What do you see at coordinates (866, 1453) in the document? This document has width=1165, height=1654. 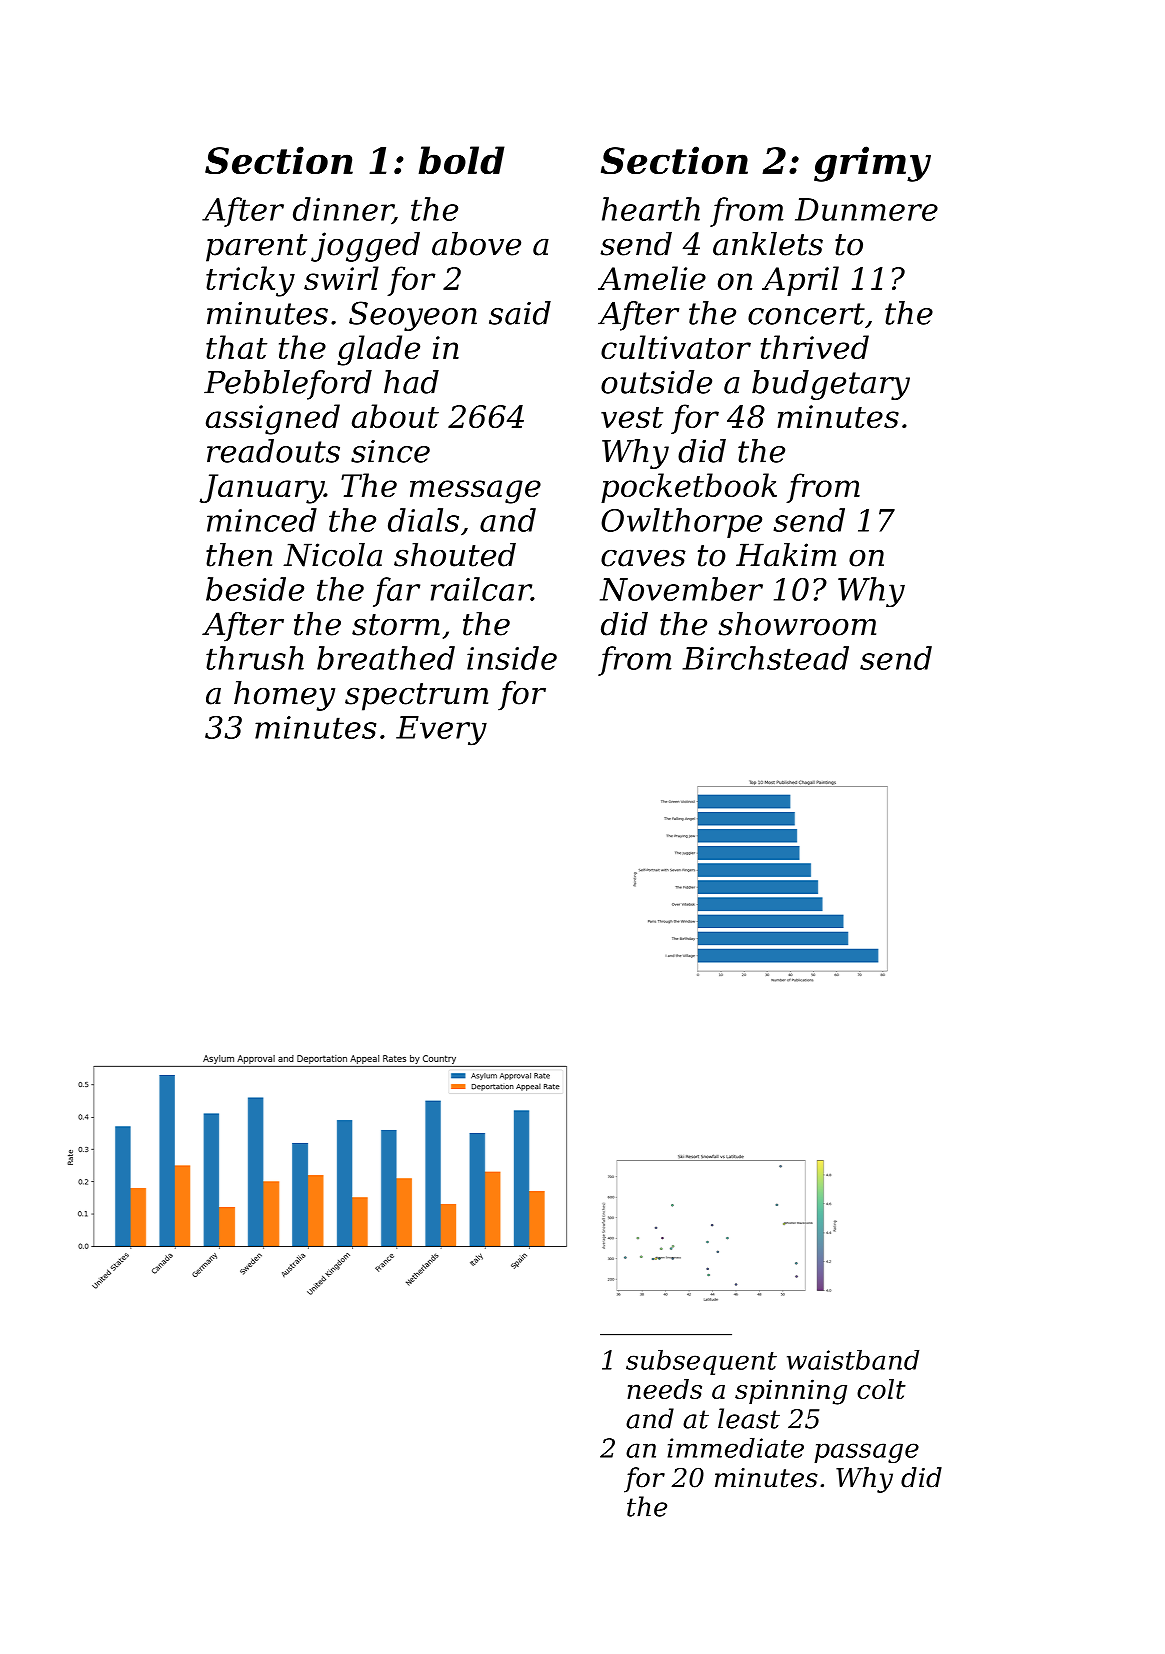 I see `passage` at bounding box center [866, 1453].
